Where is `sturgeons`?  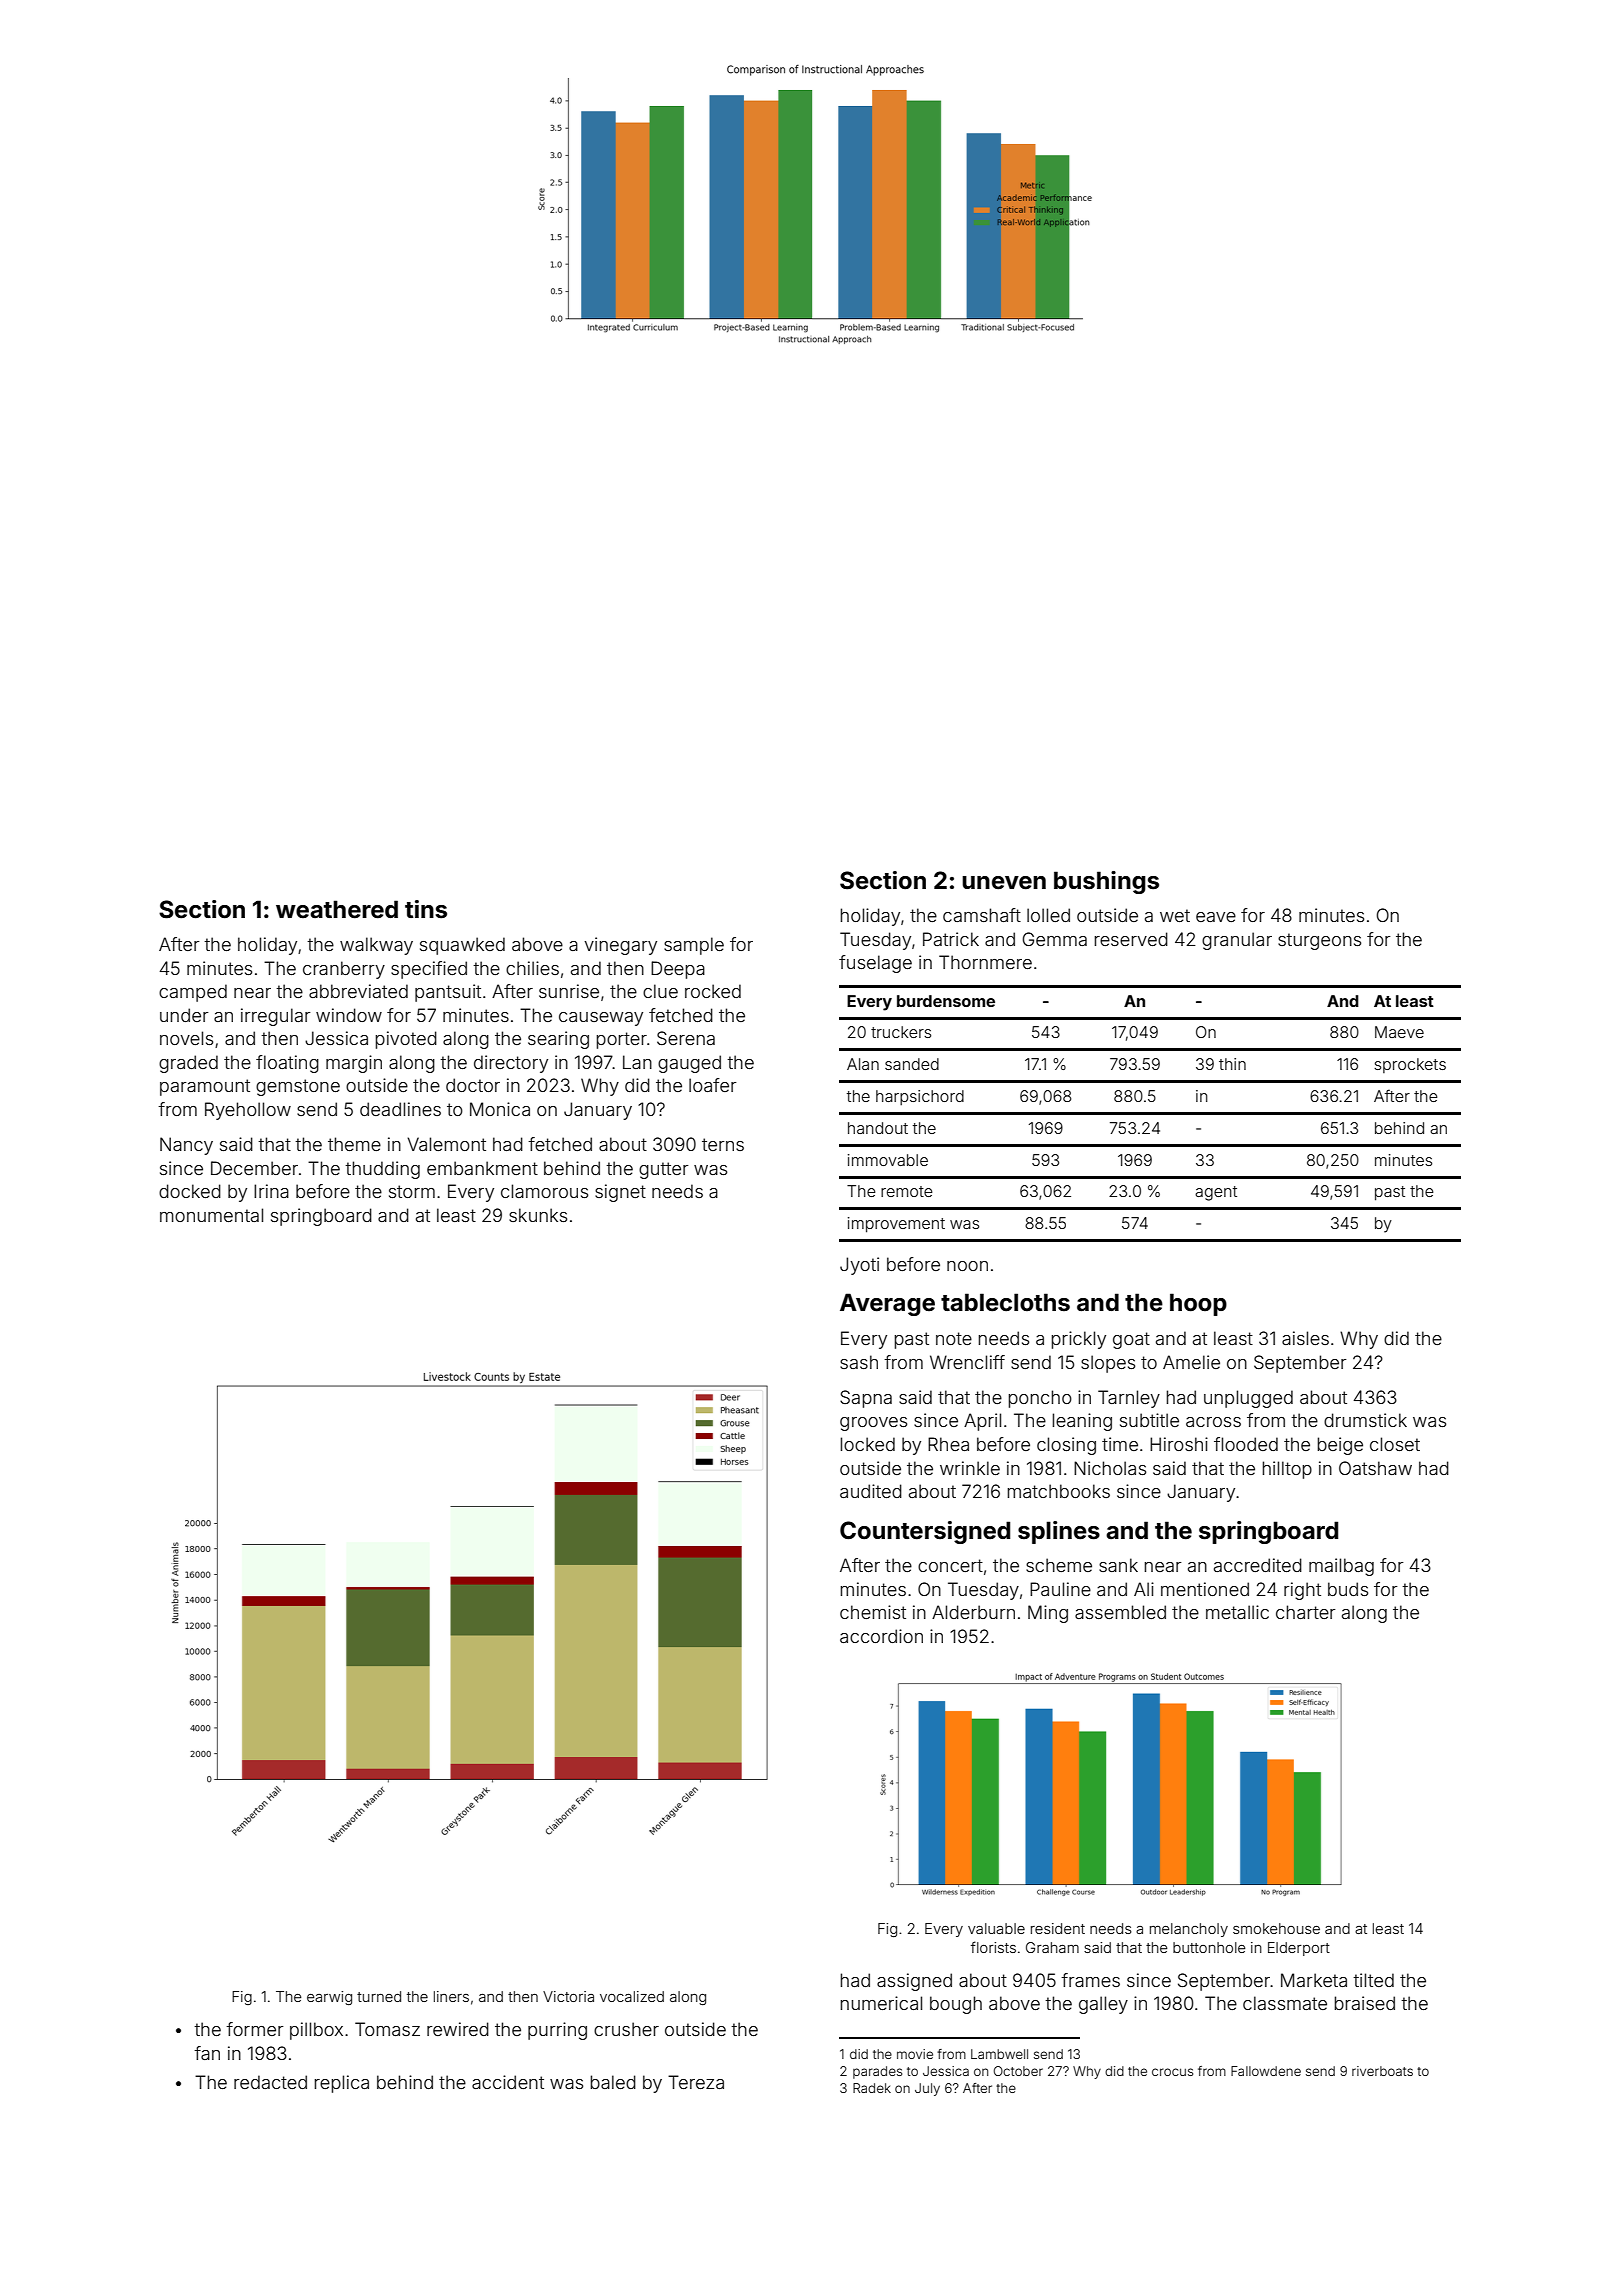 sturgeons is located at coordinates (1319, 941).
